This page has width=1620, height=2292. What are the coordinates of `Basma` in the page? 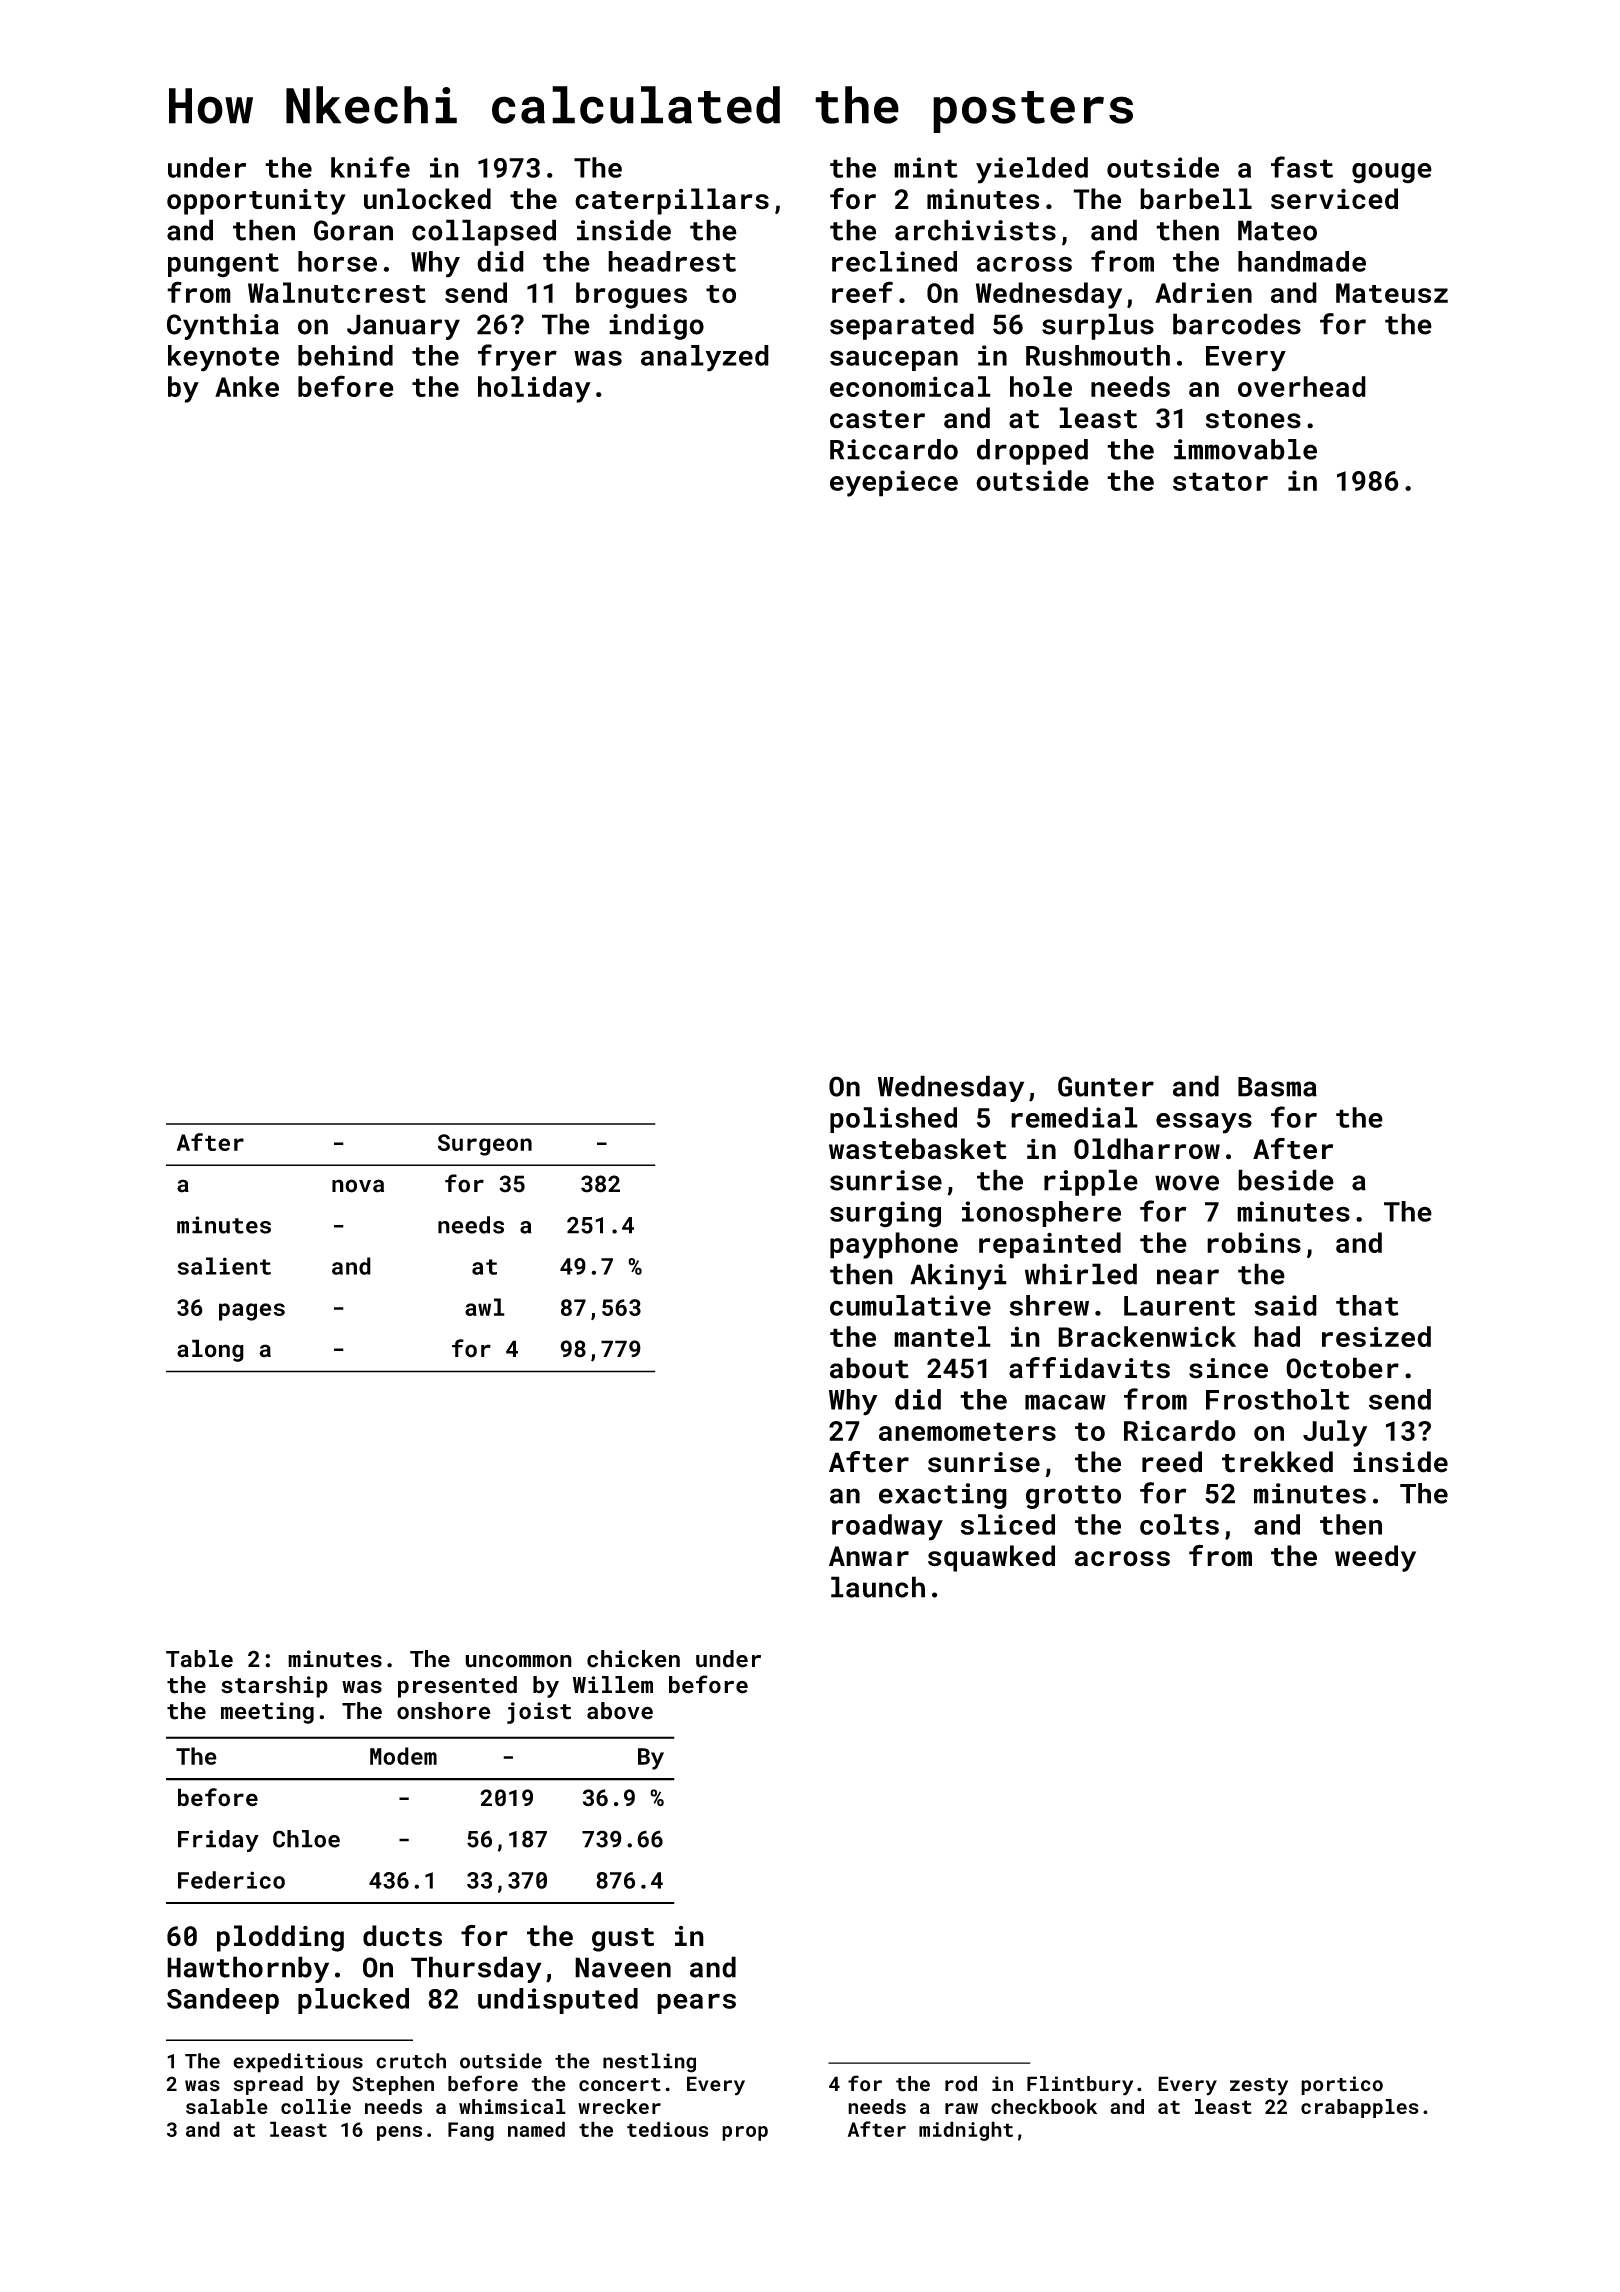 It's located at (1277, 1087).
